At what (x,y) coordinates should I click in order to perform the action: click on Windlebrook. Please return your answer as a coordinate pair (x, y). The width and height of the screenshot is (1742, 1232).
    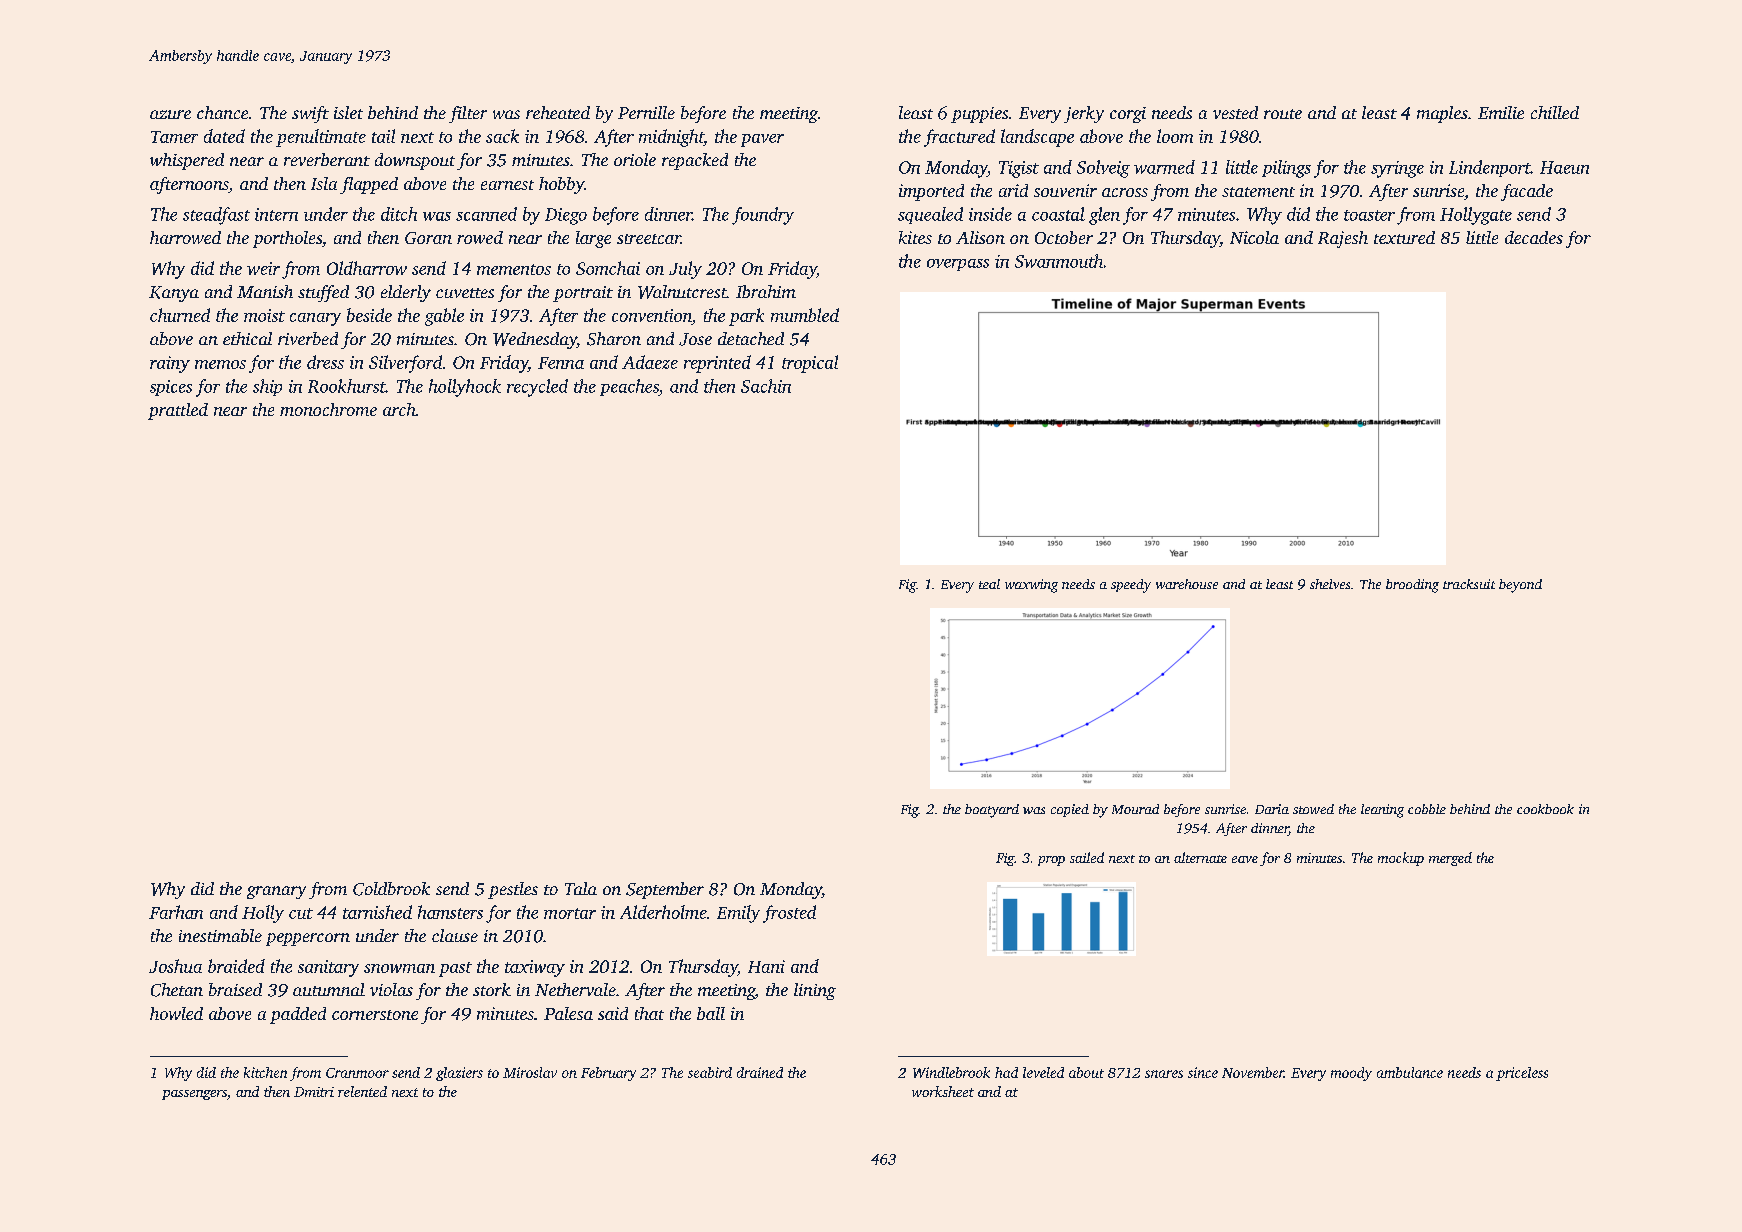
    Looking at the image, I should click on (951, 1072).
